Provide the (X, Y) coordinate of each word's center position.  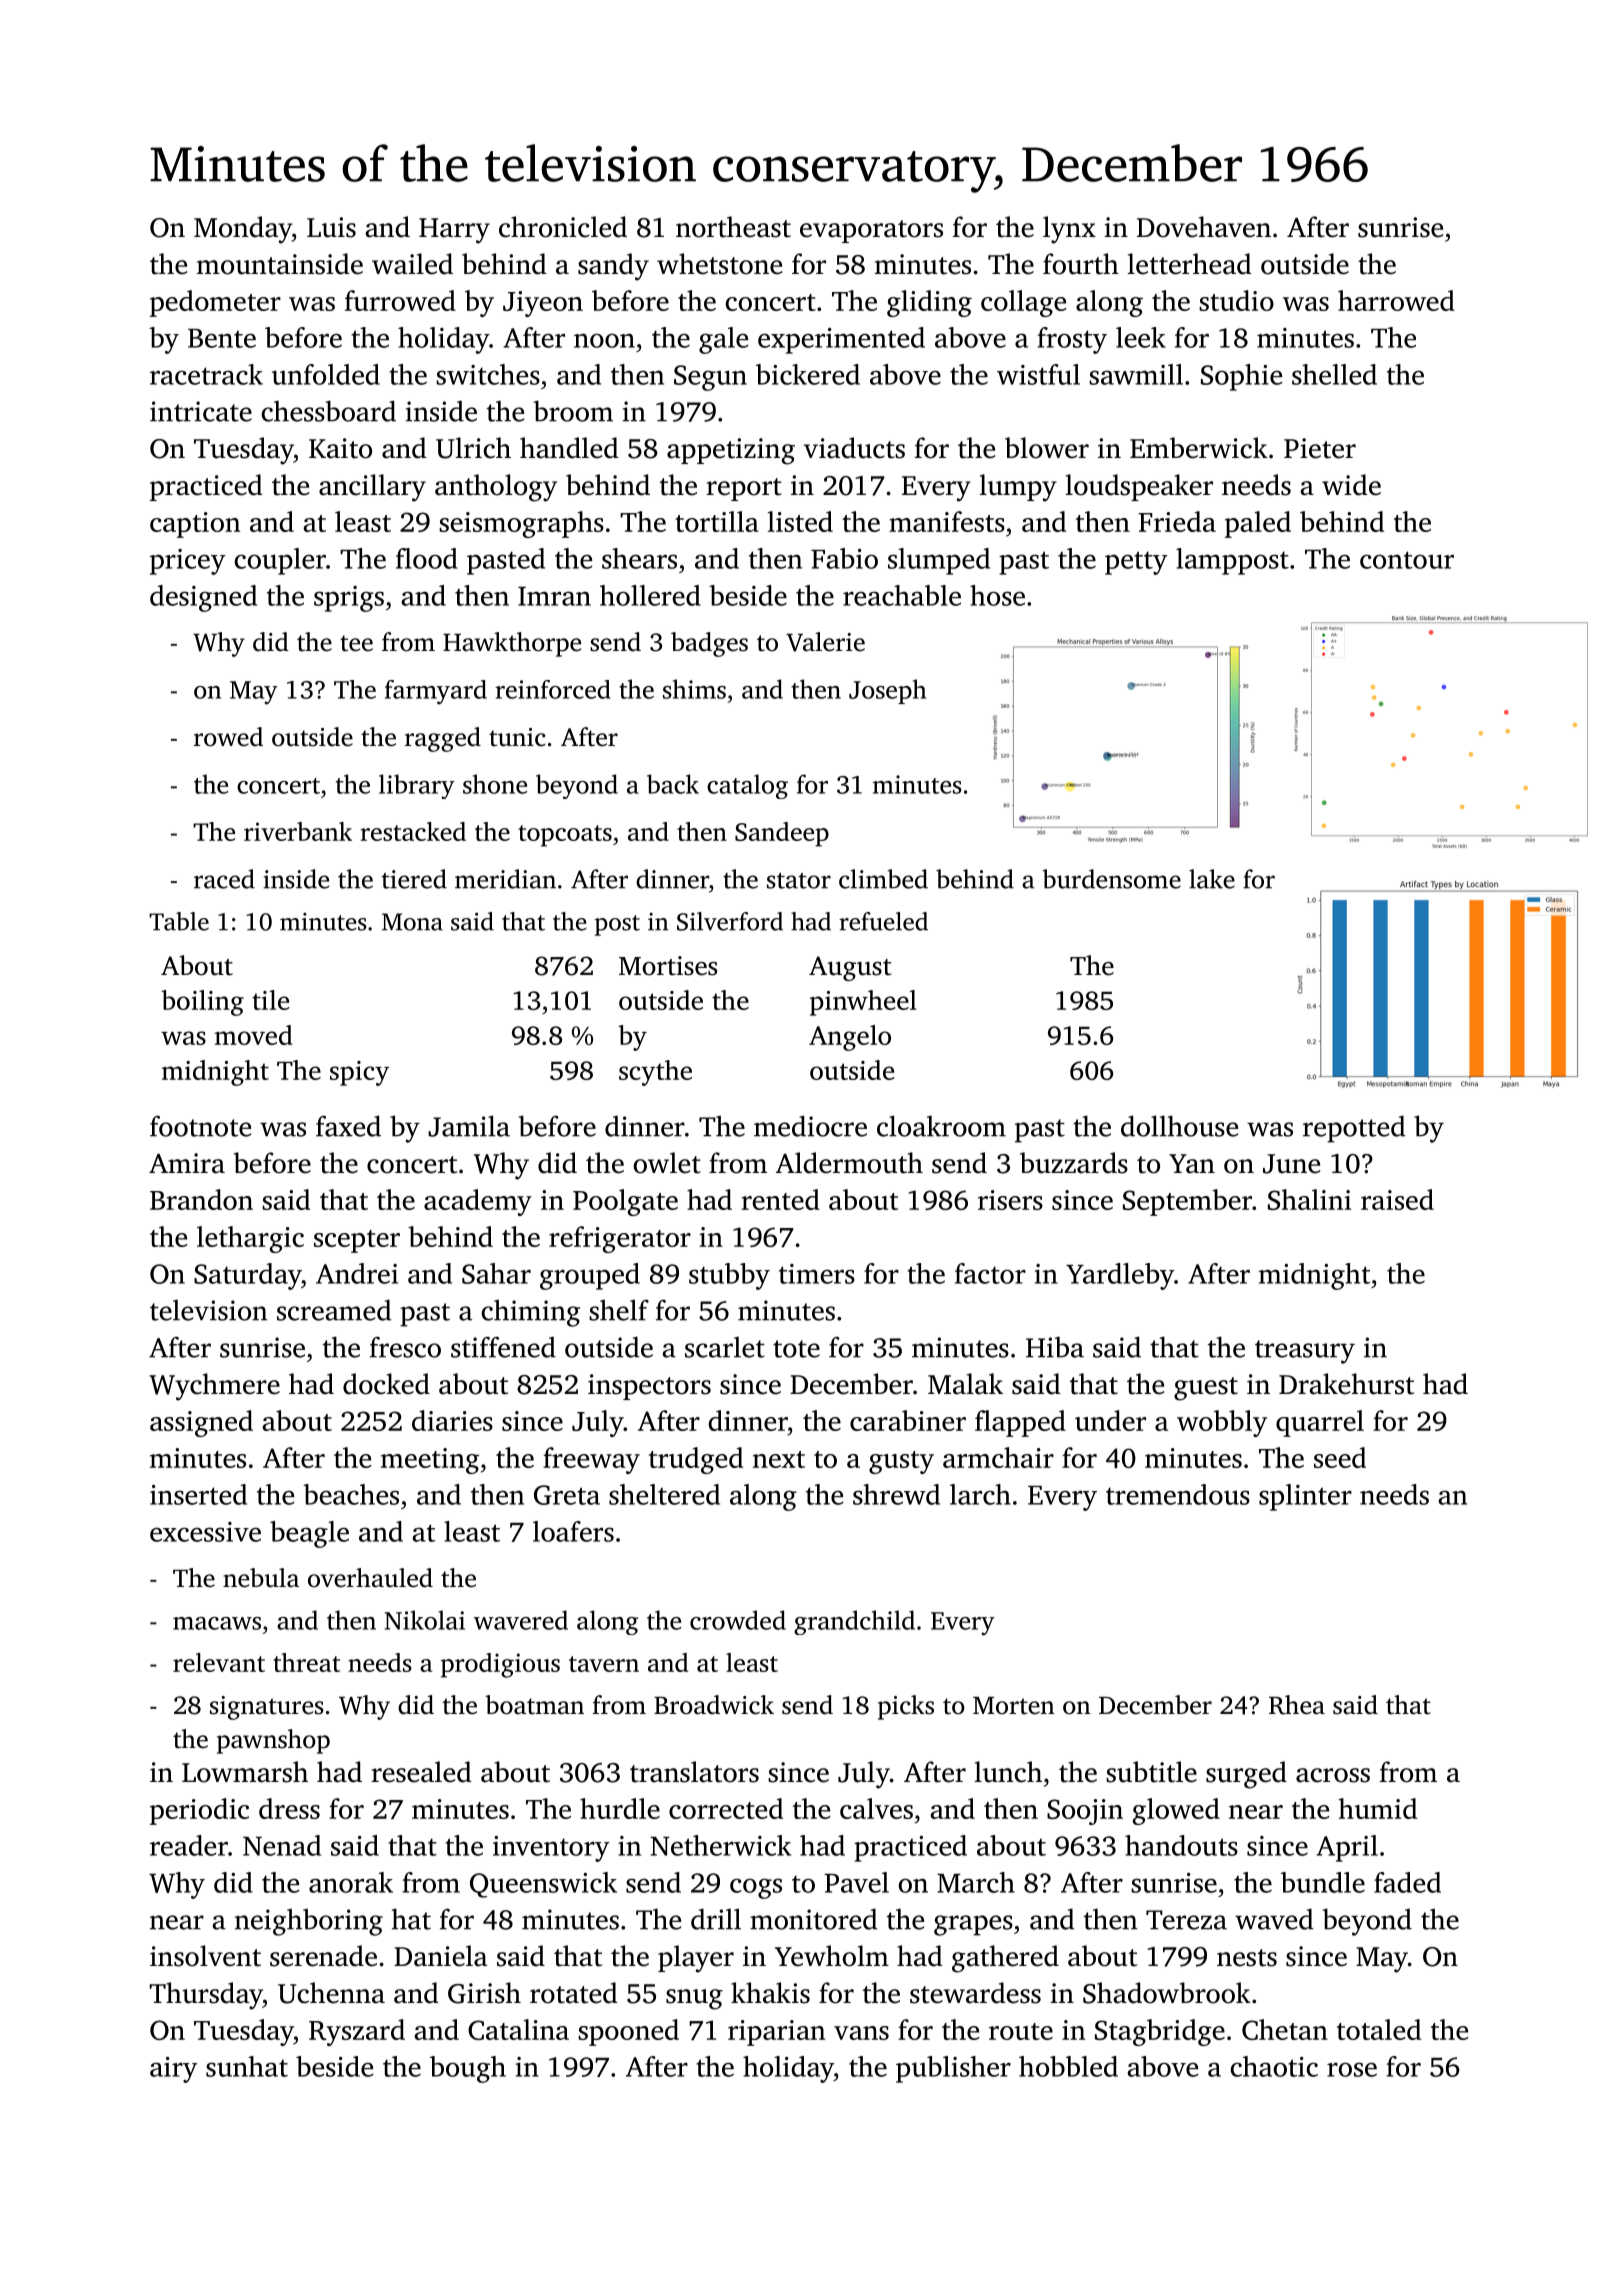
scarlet (725, 1347)
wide (1351, 485)
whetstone (719, 264)
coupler (280, 561)
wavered (521, 1620)
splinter (1305, 1497)
